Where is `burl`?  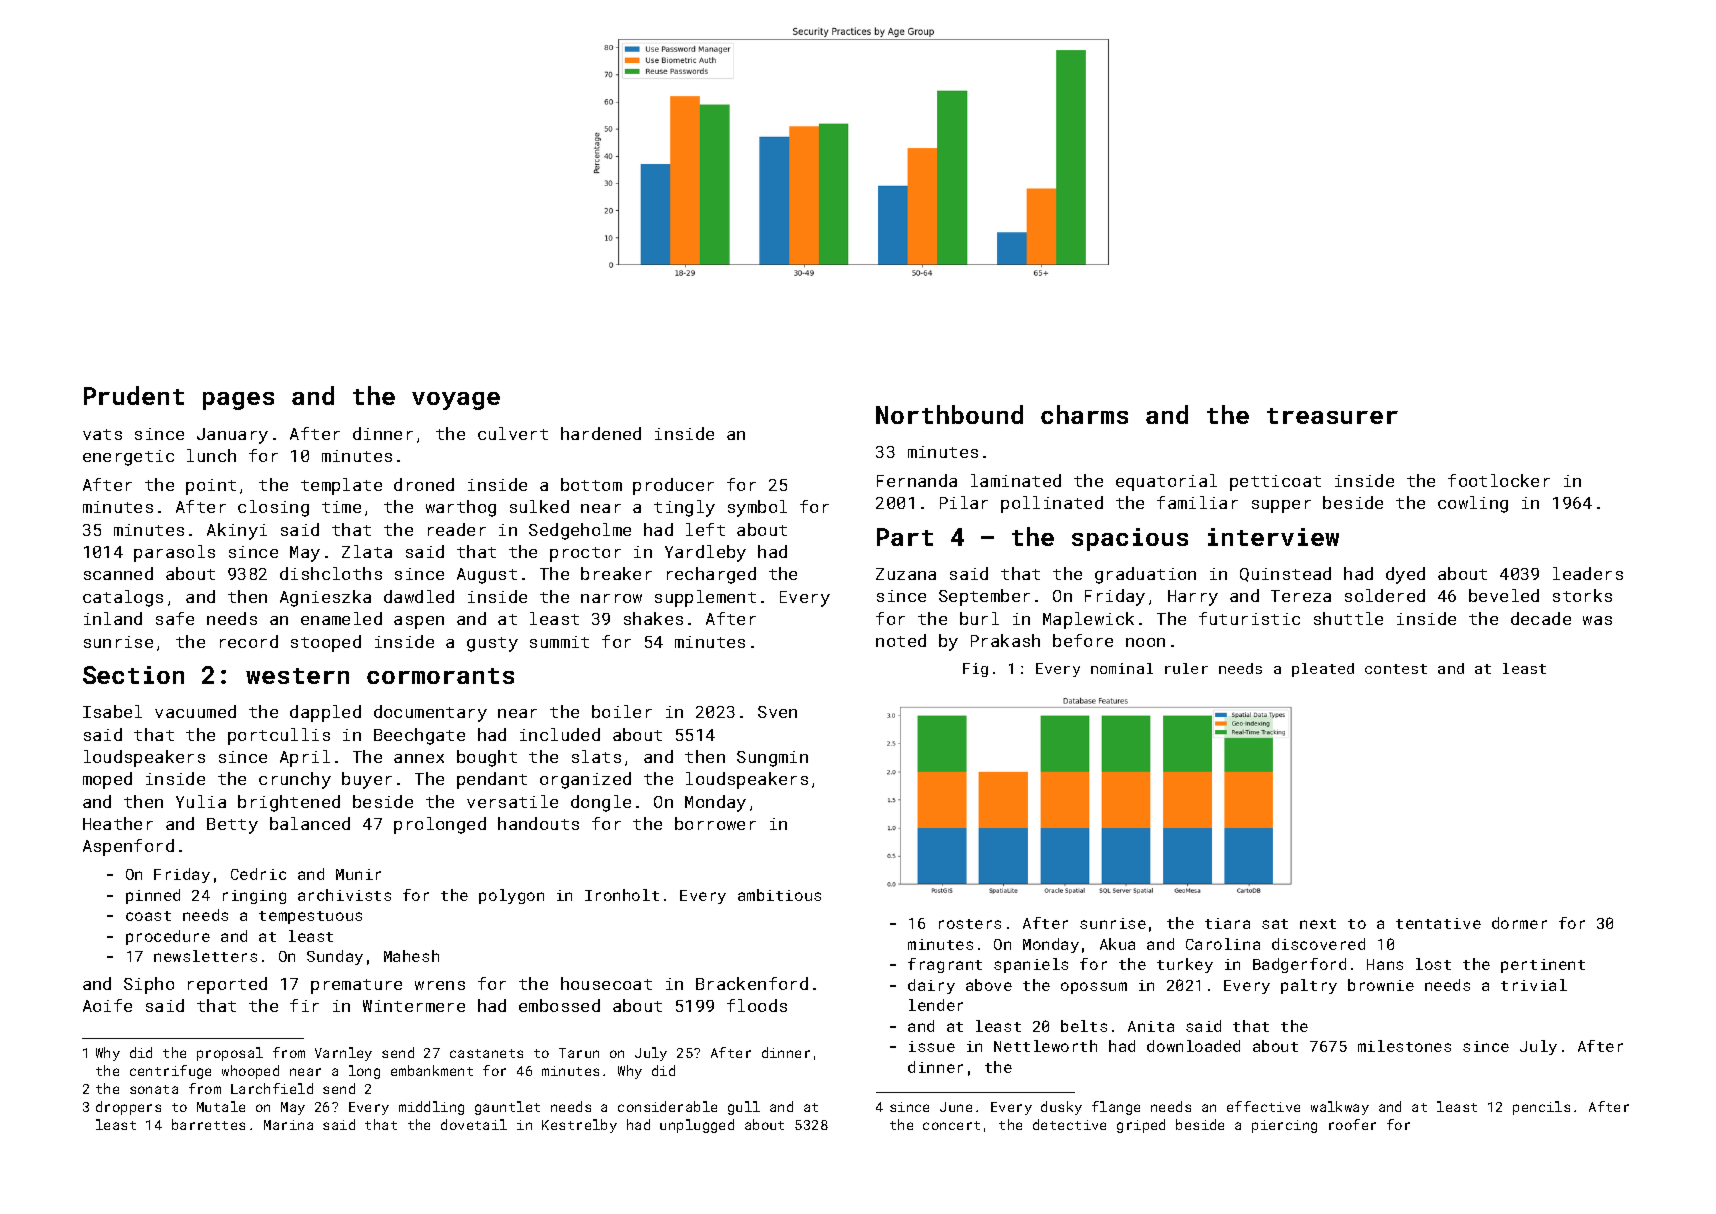 burl is located at coordinates (979, 618).
